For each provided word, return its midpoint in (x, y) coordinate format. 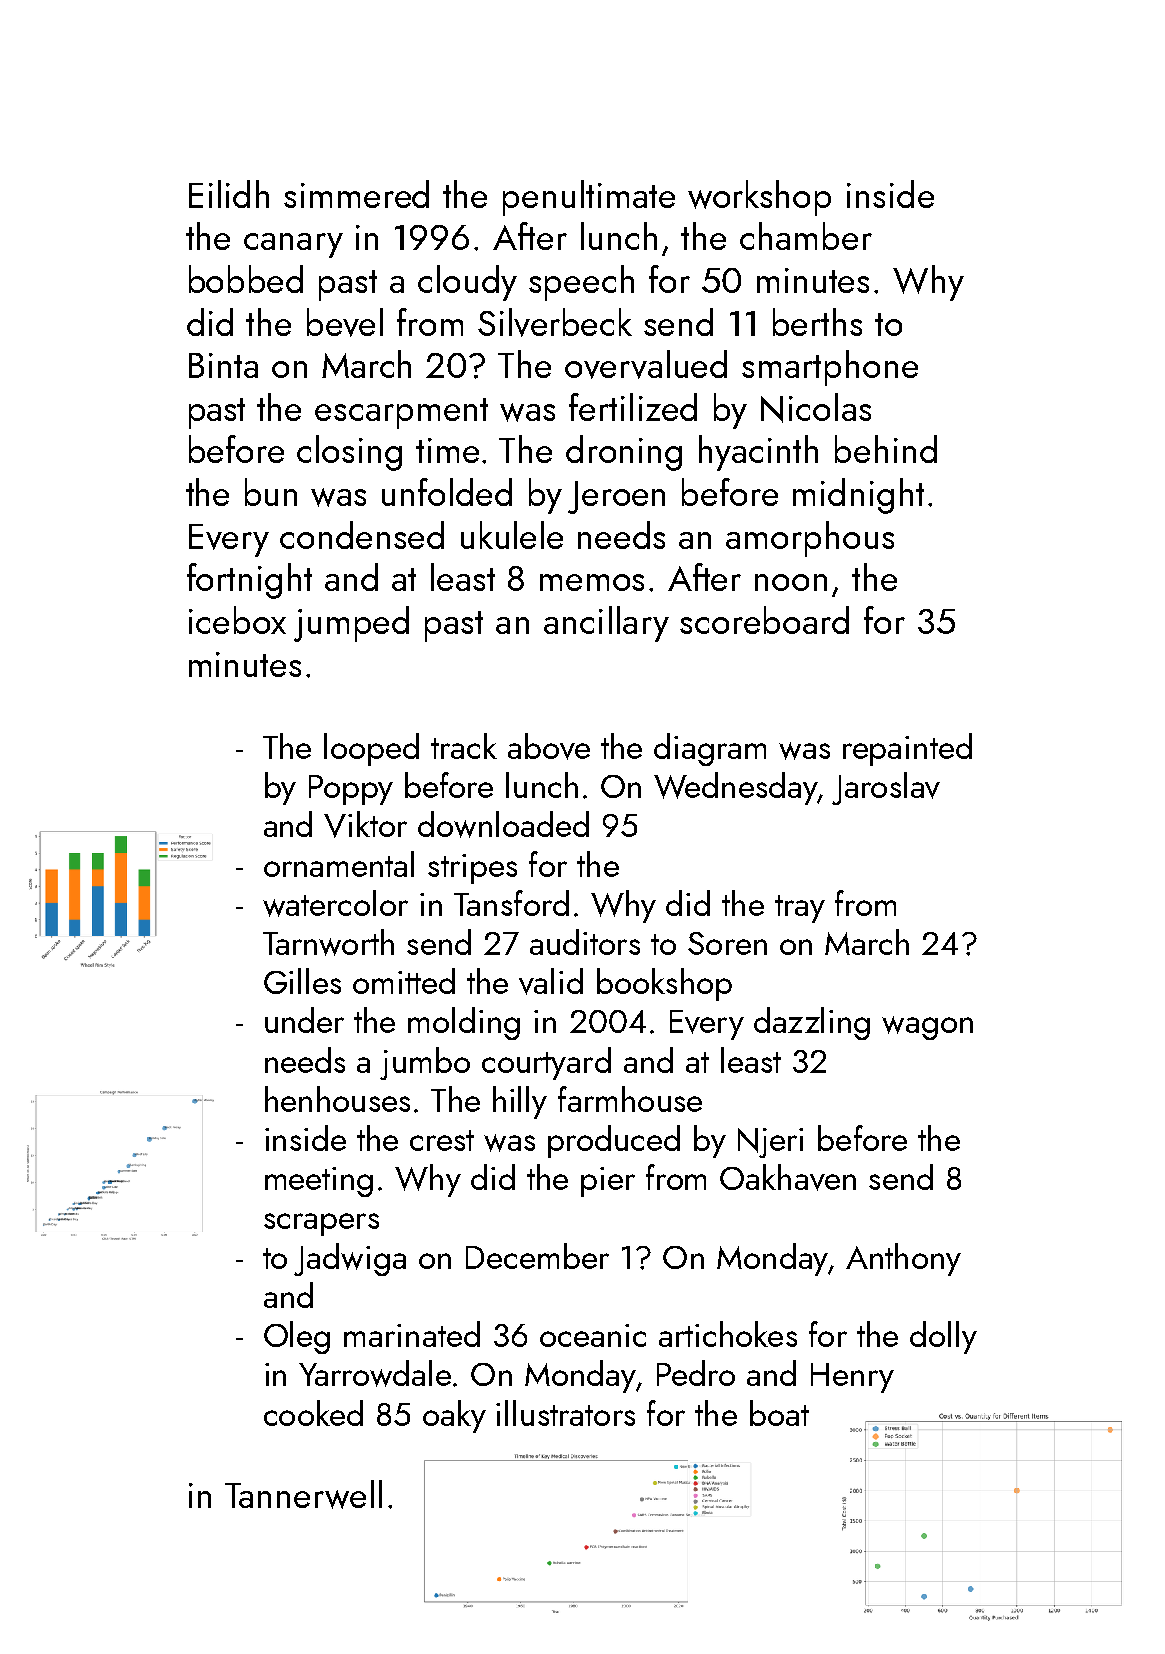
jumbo (425, 1063)
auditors (585, 942)
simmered (356, 194)
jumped (351, 624)
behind (886, 449)
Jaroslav (886, 788)
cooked (313, 1413)
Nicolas (816, 408)
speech (581, 283)
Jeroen (616, 497)
